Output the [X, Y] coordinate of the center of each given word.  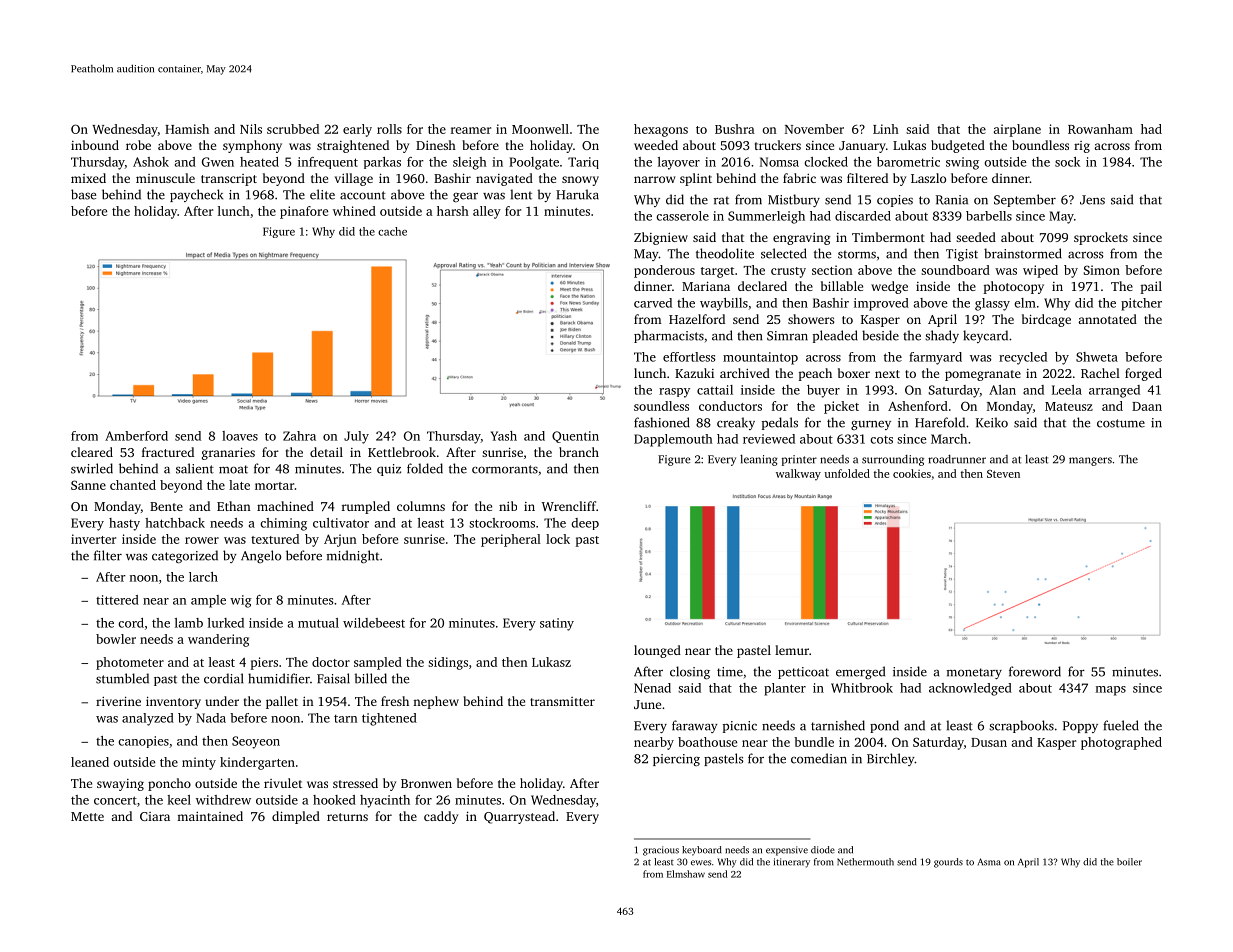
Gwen [218, 162]
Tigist [962, 255]
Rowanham [1100, 129]
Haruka [577, 194]
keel [179, 800]
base [83, 194]
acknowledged [970, 689]
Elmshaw [686, 874]
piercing [676, 760]
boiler [1129, 862]
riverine [118, 701]
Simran [787, 336]
